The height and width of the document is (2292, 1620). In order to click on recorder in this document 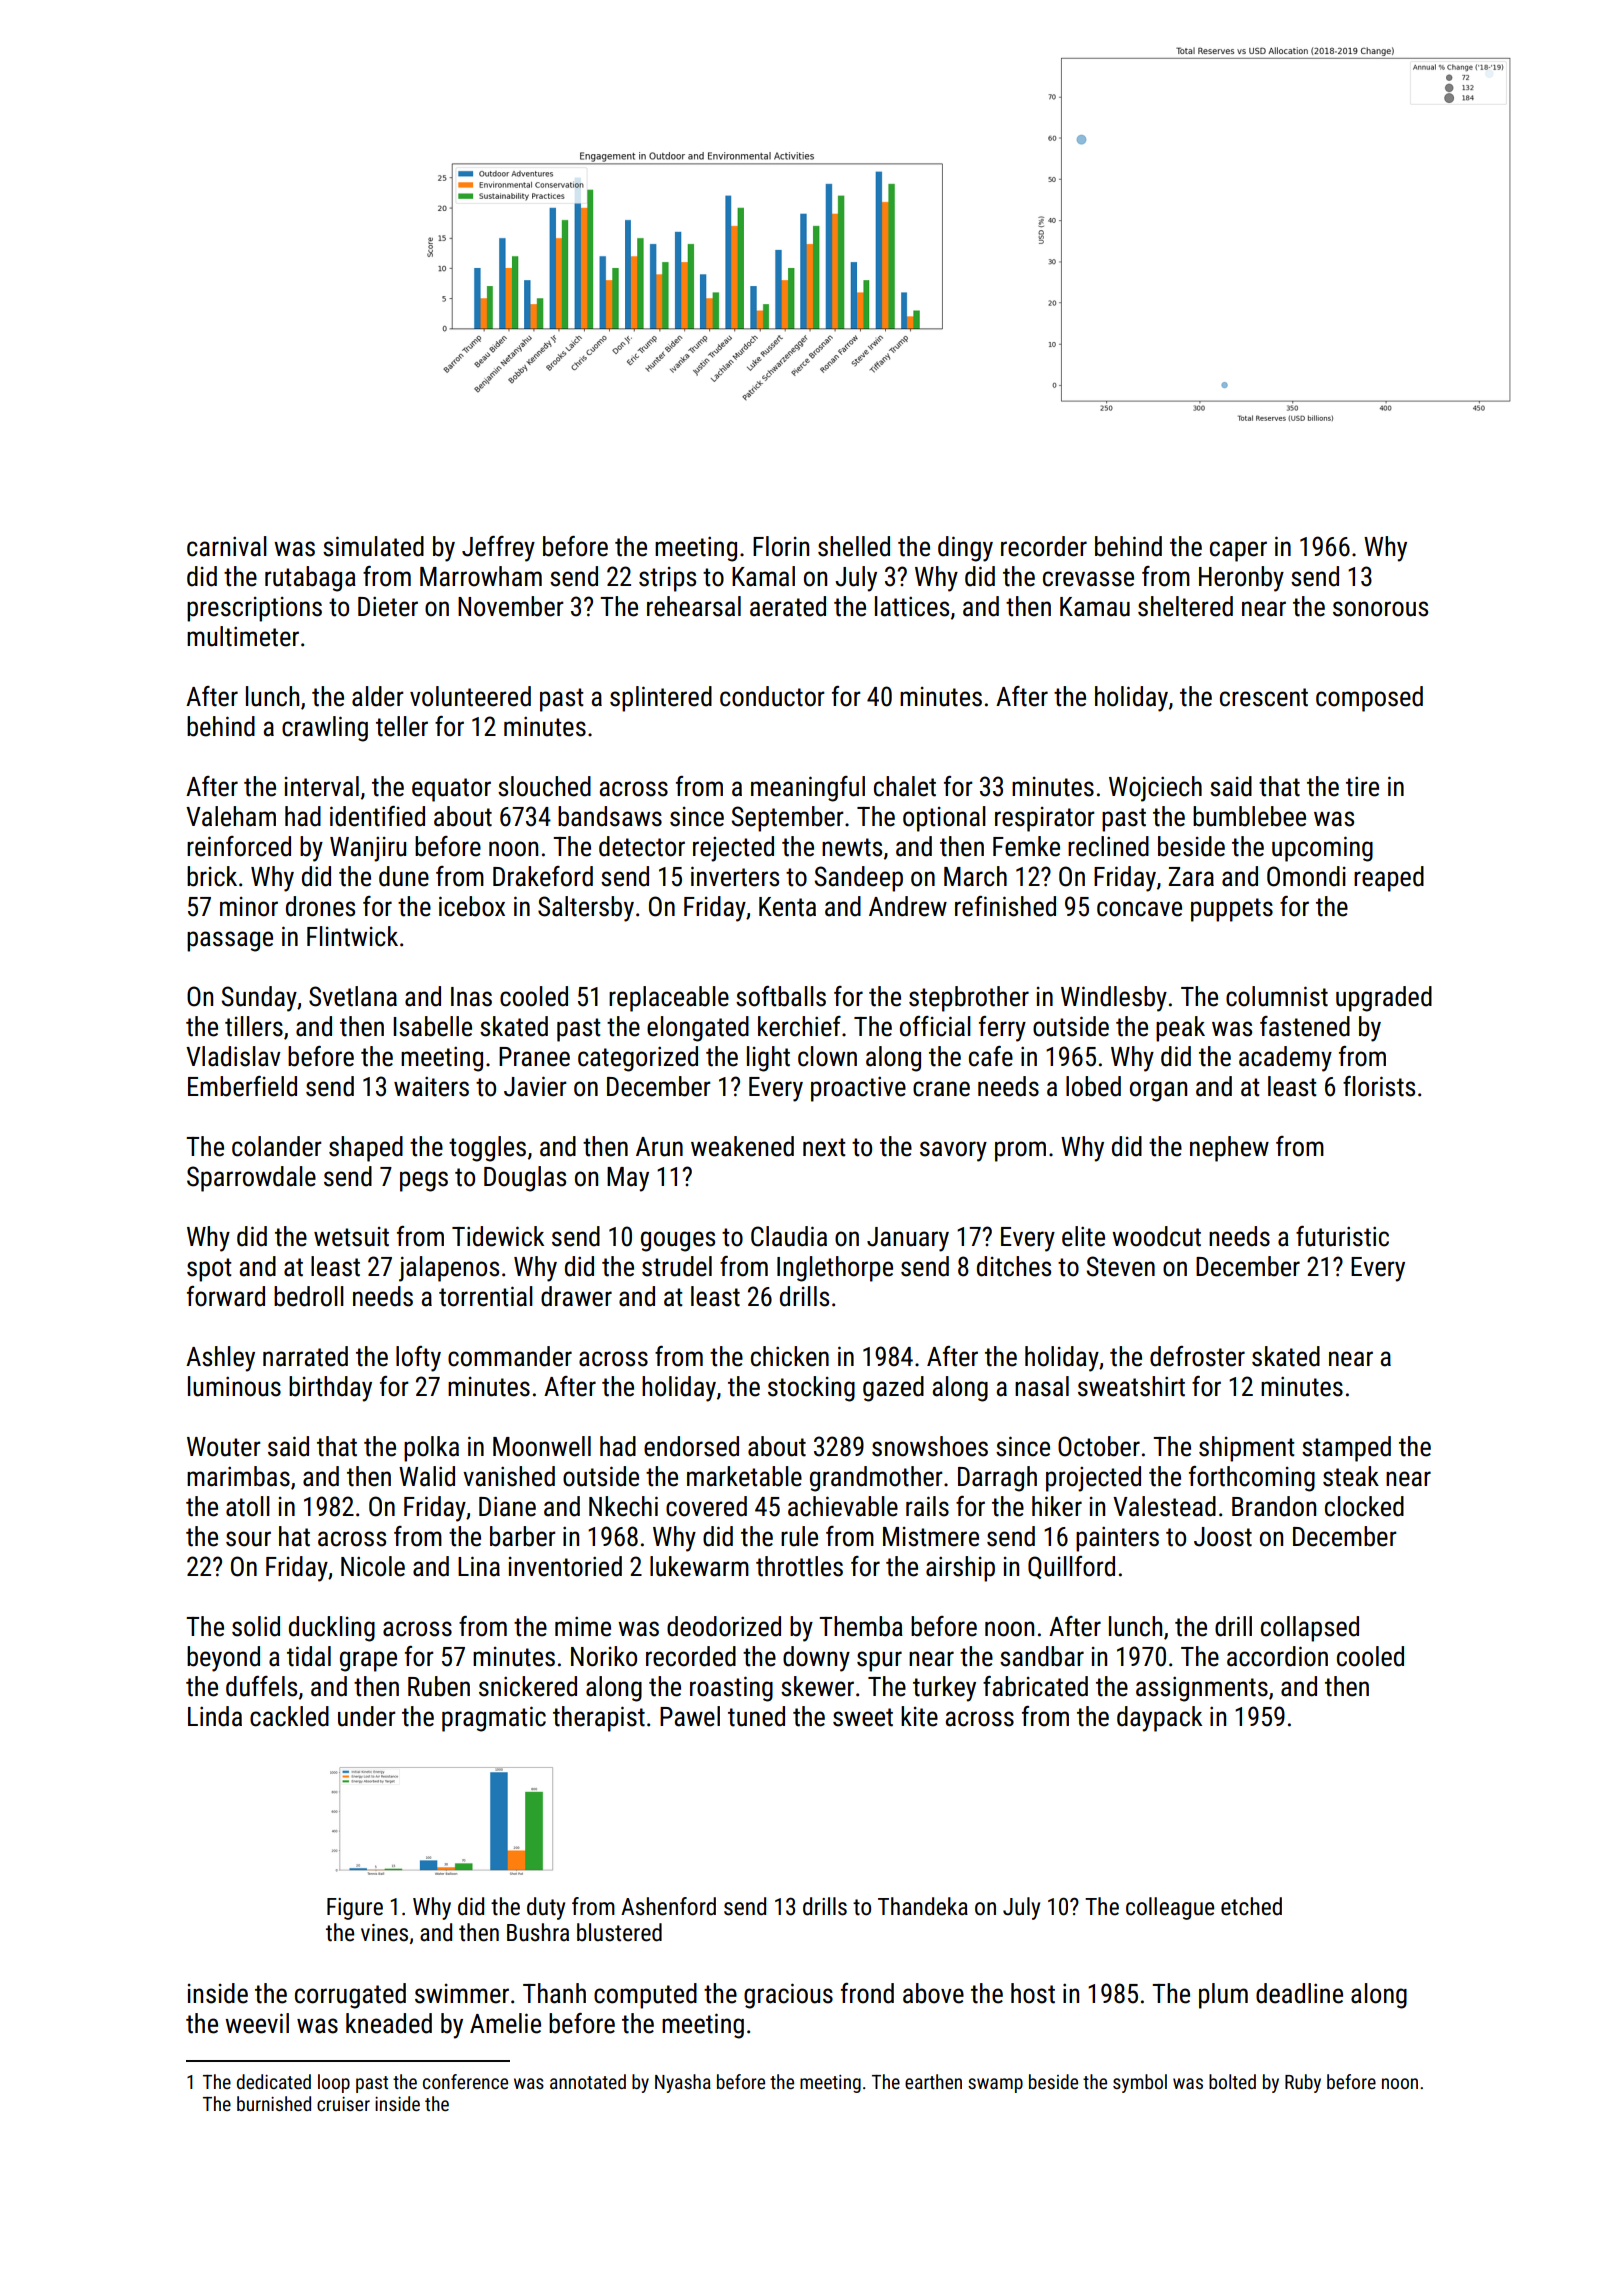, I will do `click(1044, 546)`.
